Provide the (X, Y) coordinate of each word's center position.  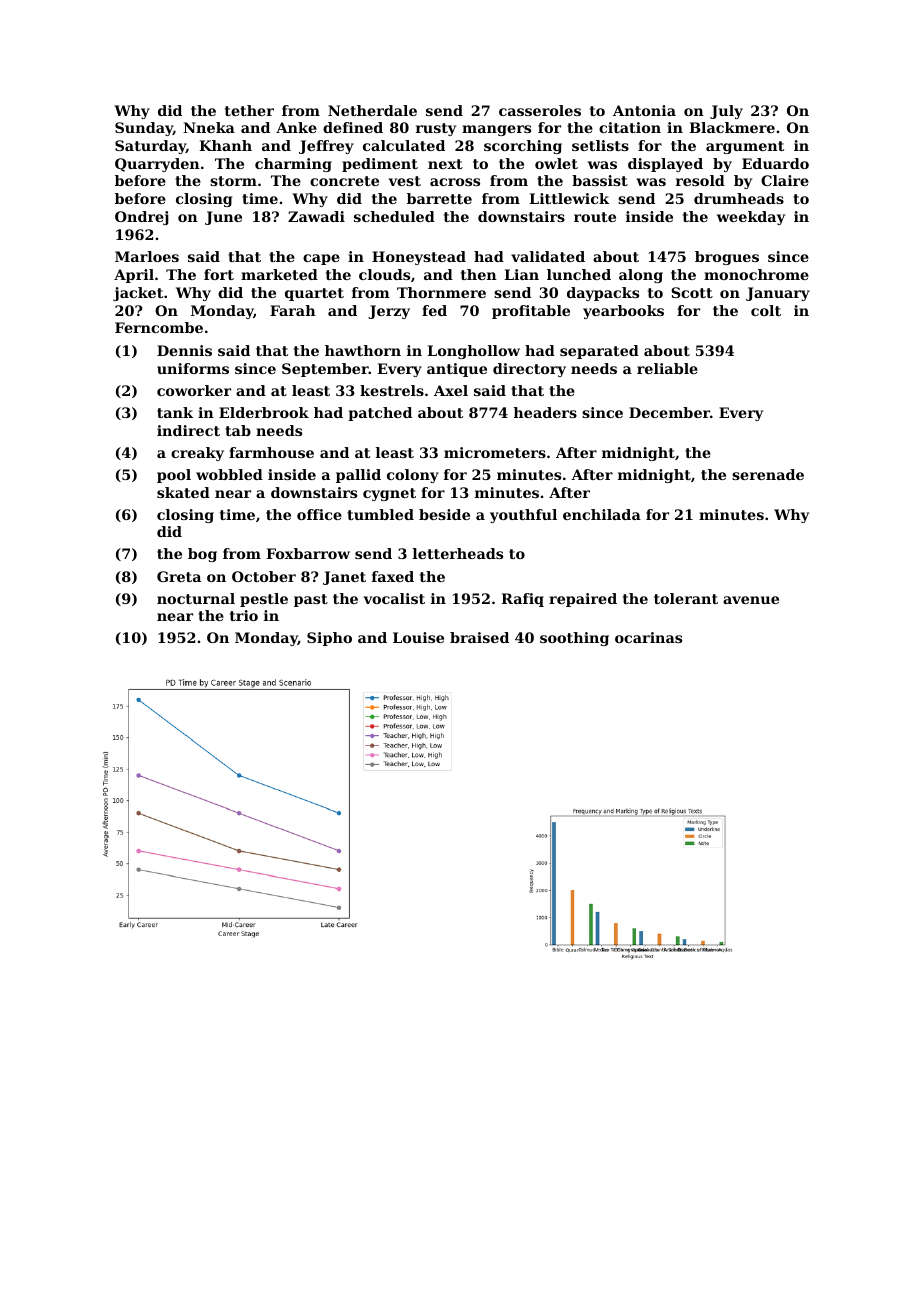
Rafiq (522, 600)
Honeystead (419, 258)
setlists (600, 145)
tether (249, 110)
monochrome (756, 274)
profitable (531, 312)
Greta (179, 576)
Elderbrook (264, 412)
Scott (692, 292)
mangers (496, 130)
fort (219, 274)
